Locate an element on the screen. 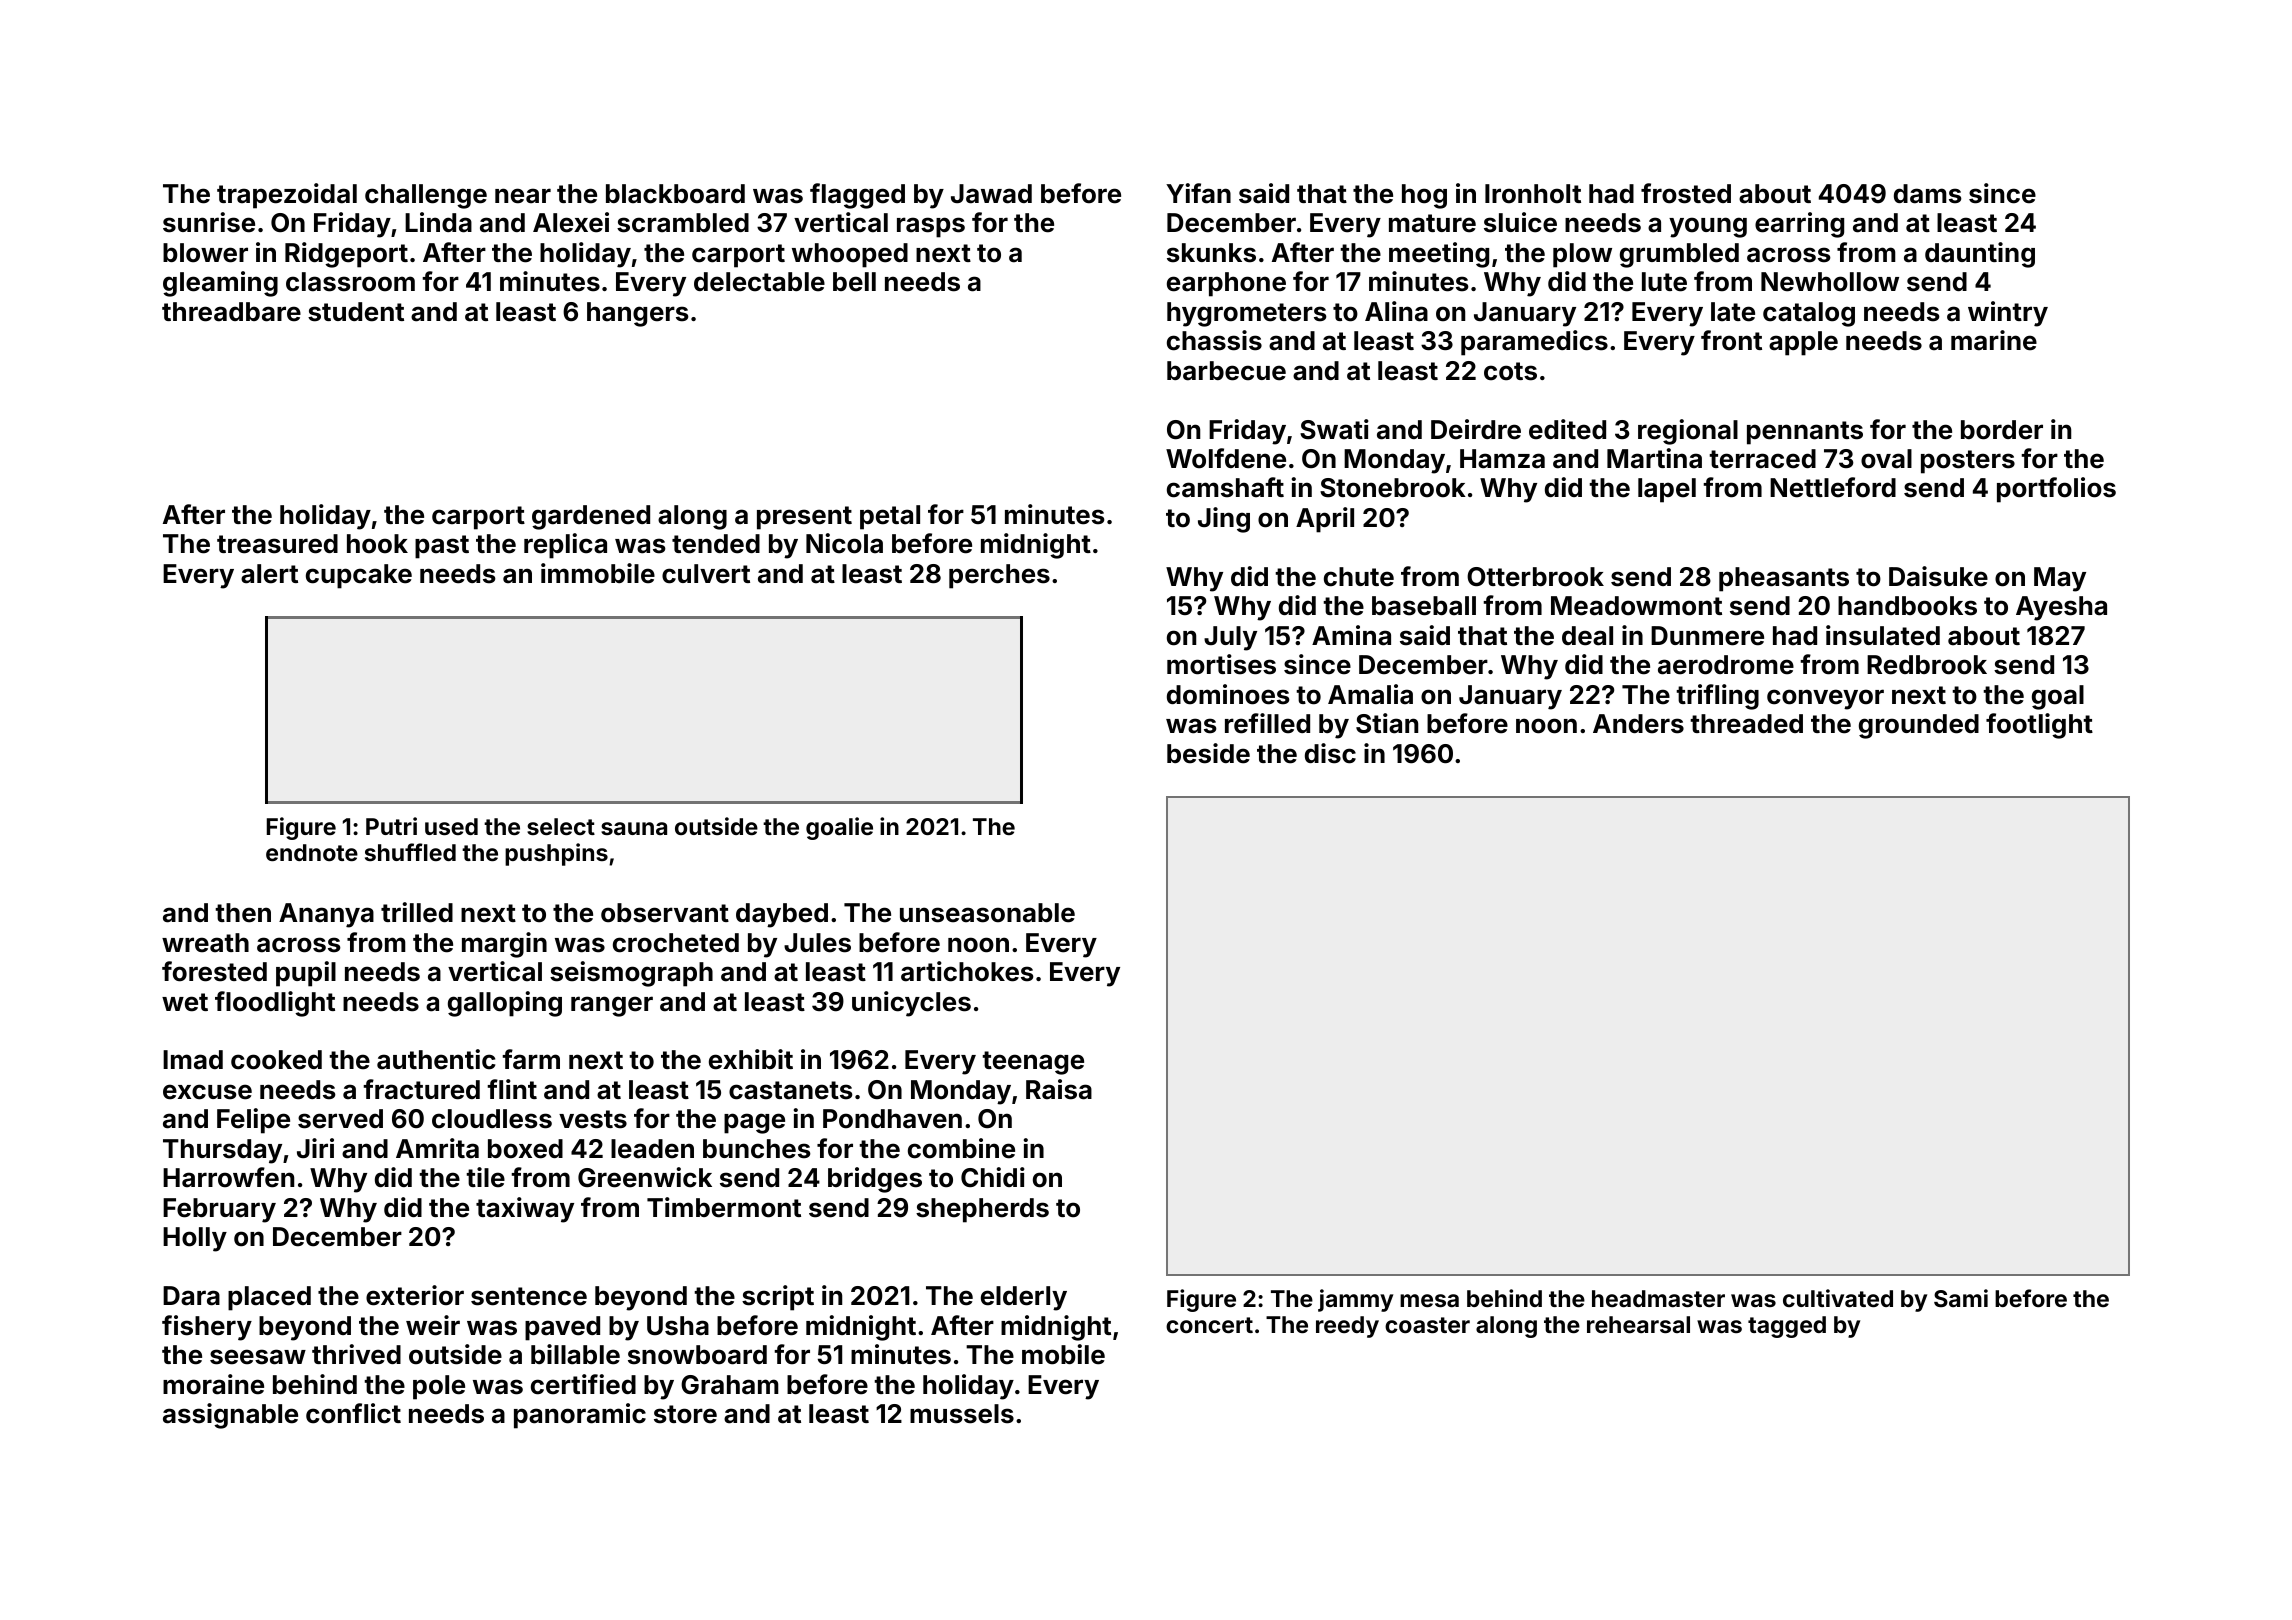 This screenshot has height=1620, width=2292. challenge is located at coordinates (426, 196).
